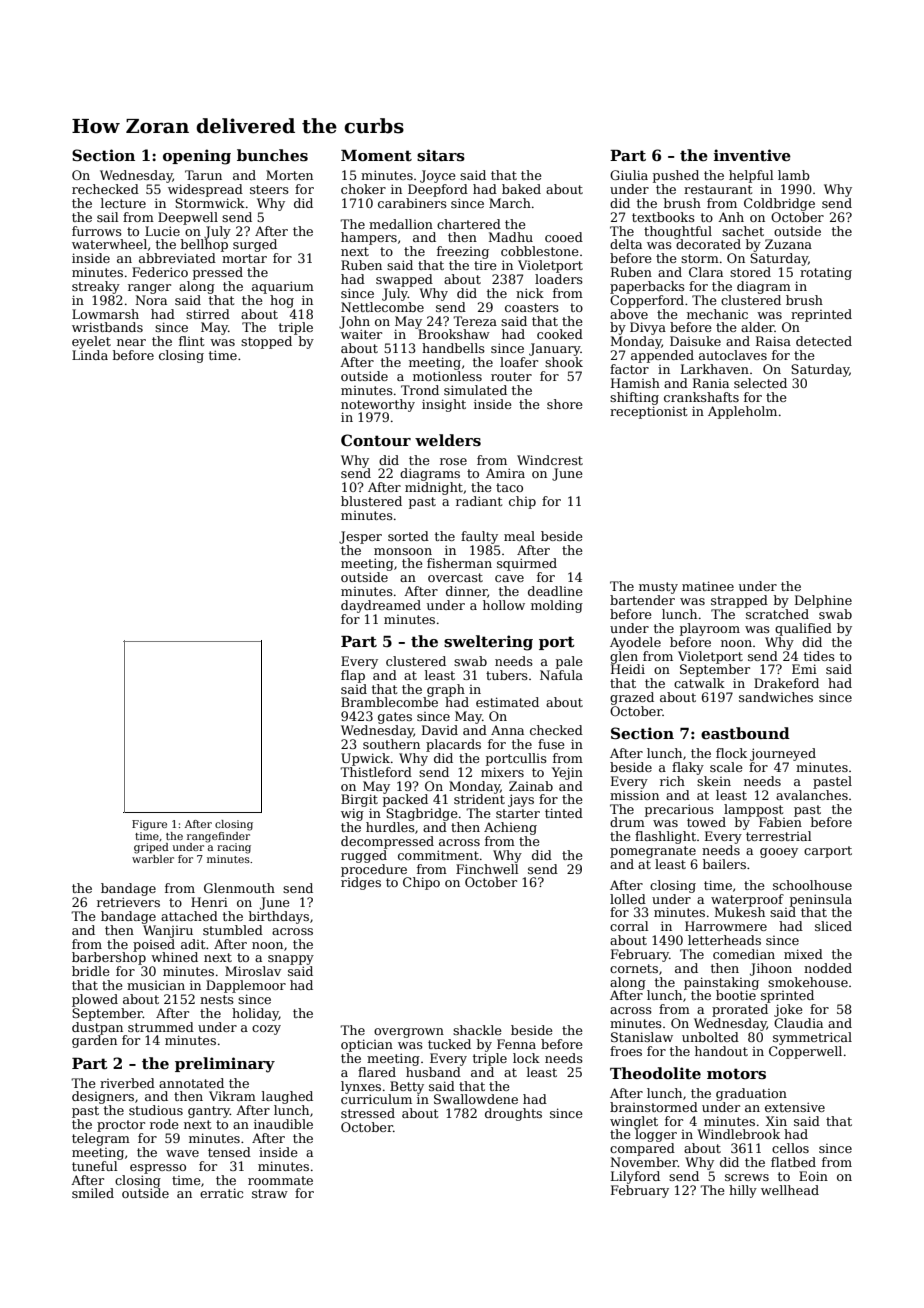 The height and width of the screenshot is (1308, 924). Describe the element at coordinates (149, 825) in the screenshot. I see `Figure` at that location.
